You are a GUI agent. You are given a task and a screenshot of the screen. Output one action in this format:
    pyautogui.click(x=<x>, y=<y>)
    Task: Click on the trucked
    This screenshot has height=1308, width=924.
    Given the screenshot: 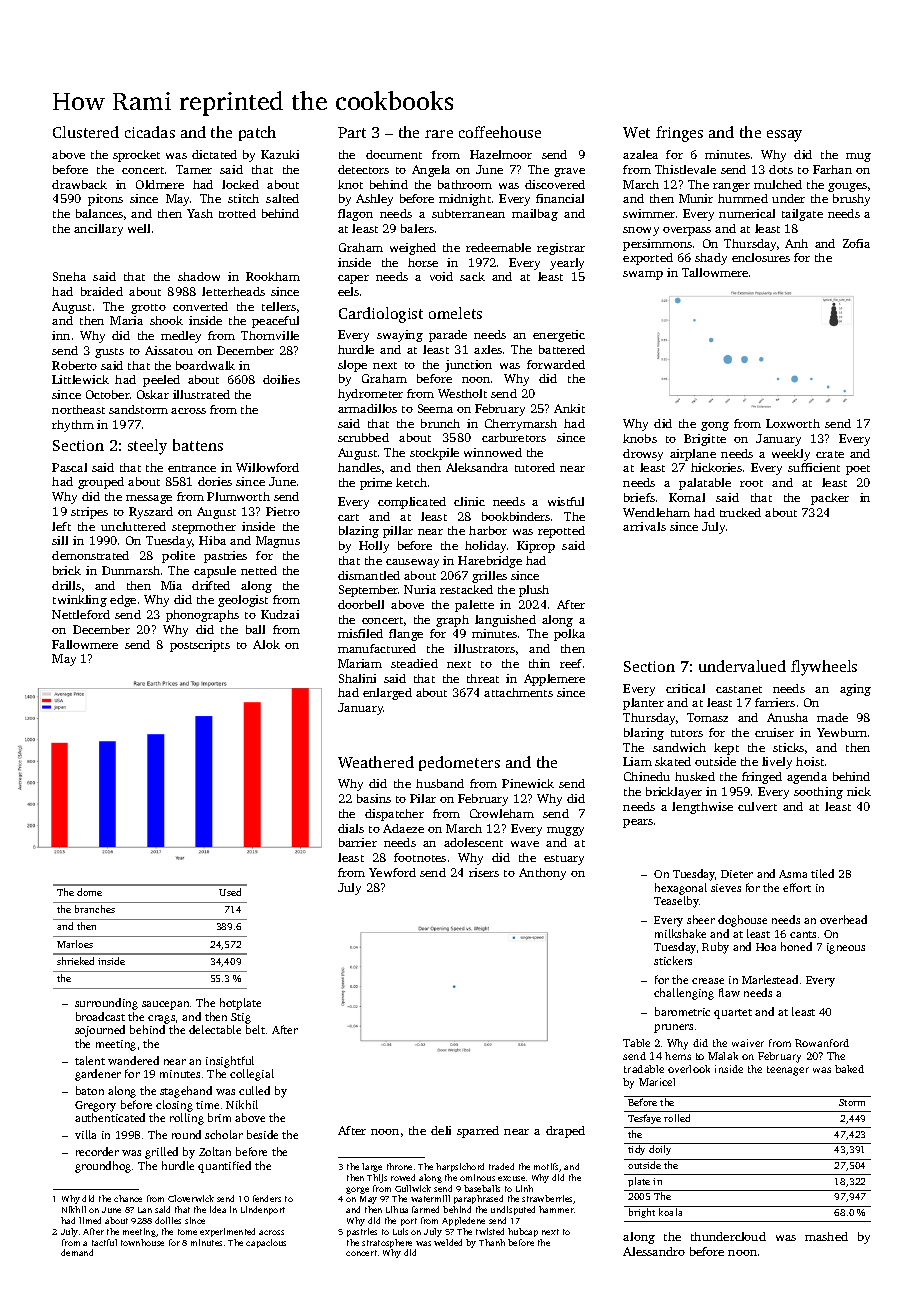 What is the action you would take?
    pyautogui.click(x=740, y=512)
